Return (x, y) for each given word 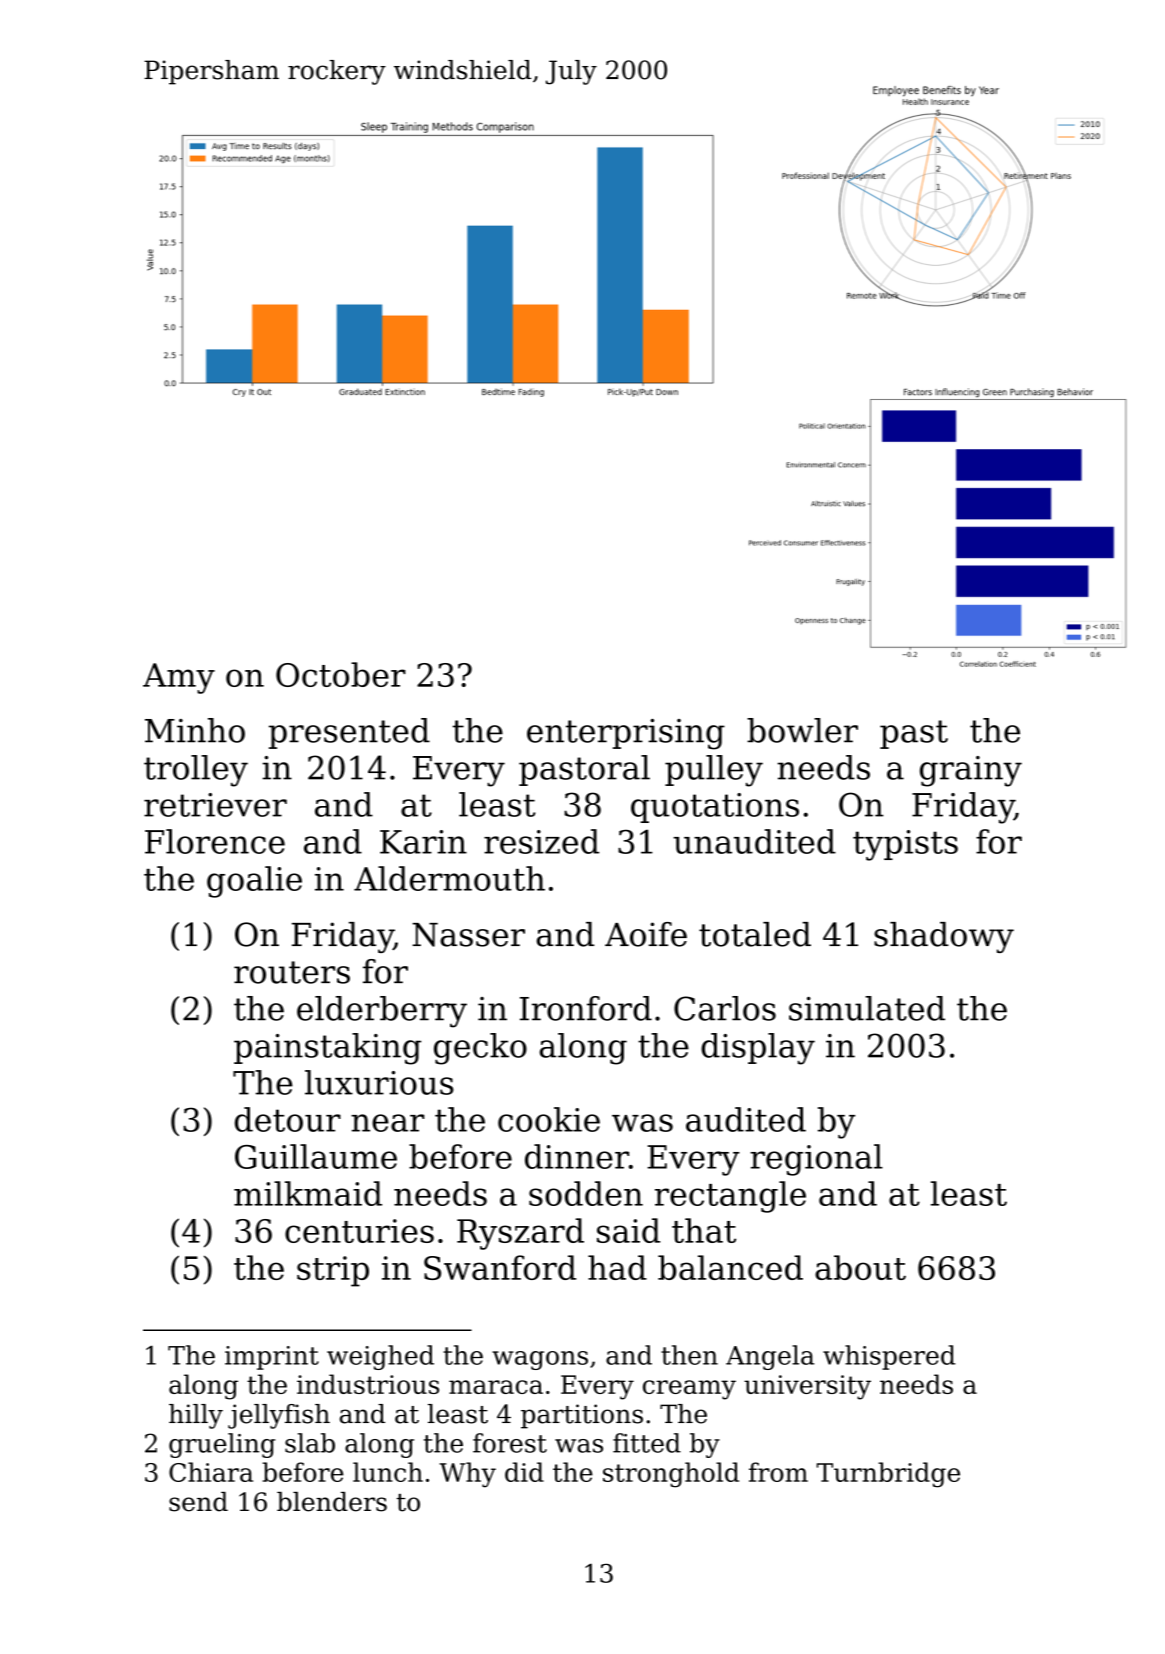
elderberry (382, 1012)
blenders (332, 1502)
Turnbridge (888, 1475)
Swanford (500, 1267)
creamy (689, 1390)
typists (905, 845)
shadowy (944, 937)
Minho (195, 730)
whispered (889, 1357)
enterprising (626, 734)
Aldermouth (449, 878)
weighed (380, 1357)
